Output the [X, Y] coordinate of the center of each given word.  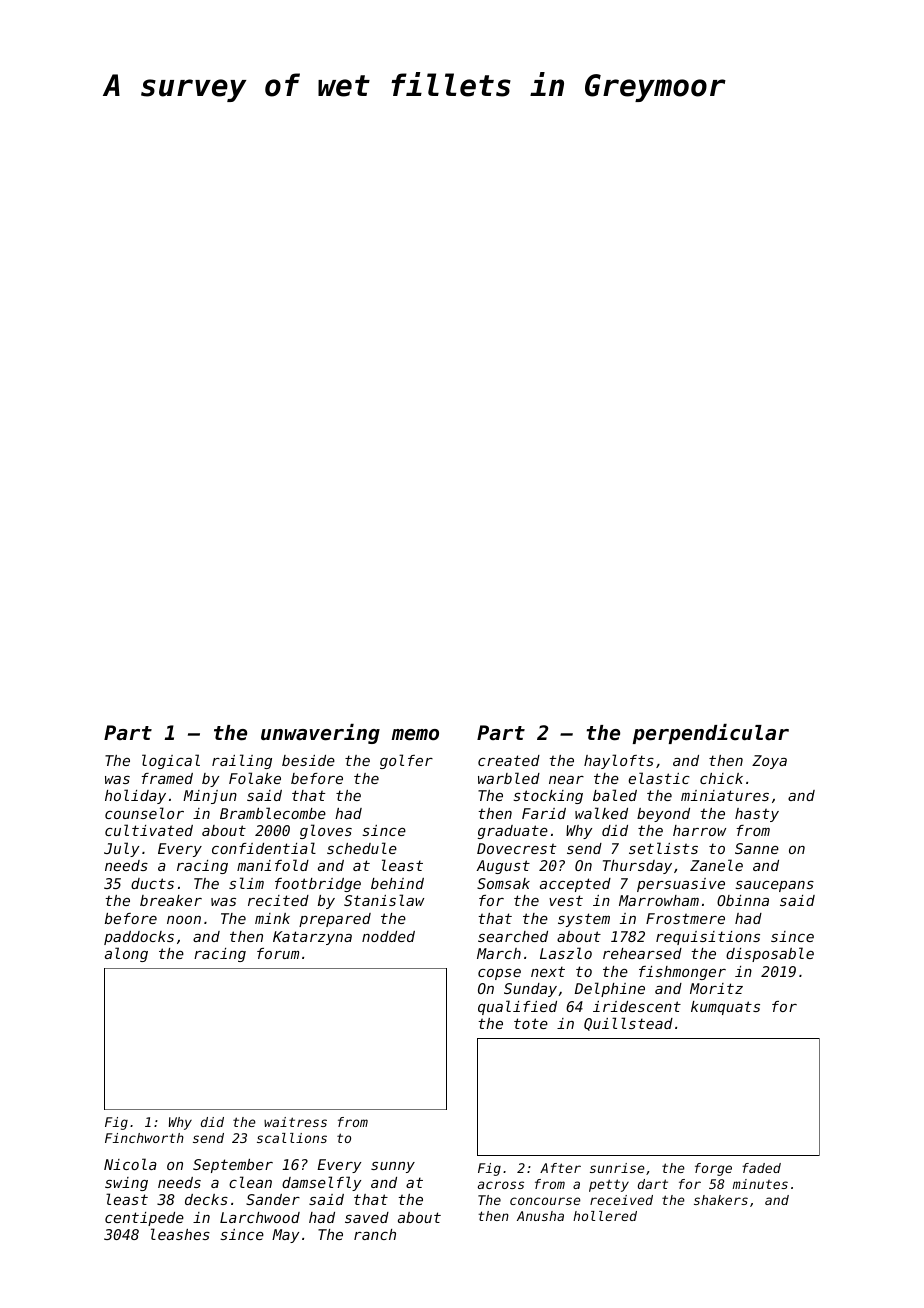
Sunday [530, 990]
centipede [144, 1219]
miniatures [725, 795]
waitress [295, 1122]
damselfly [321, 1183]
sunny [393, 1167]
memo [415, 735]
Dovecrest [516, 848]
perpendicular [711, 734]
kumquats [725, 1008]
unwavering [320, 734]
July [121, 849]
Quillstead [628, 1024]
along [126, 954]
